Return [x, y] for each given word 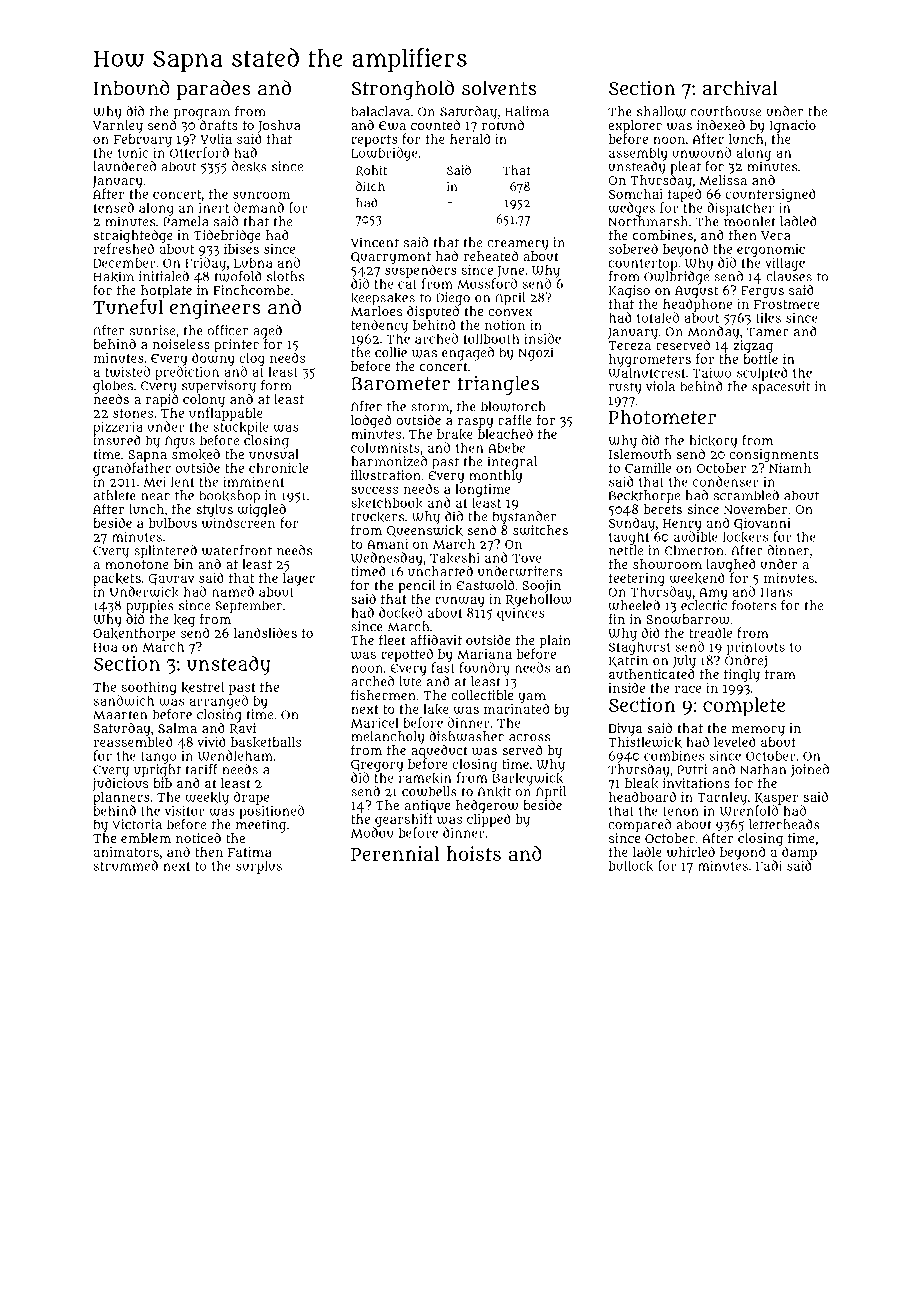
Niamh [790, 468]
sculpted [762, 374]
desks [249, 166]
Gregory [377, 766]
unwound [701, 152]
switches [540, 530]
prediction [187, 373]
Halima [527, 111]
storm [430, 407]
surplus [259, 867]
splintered [165, 552]
